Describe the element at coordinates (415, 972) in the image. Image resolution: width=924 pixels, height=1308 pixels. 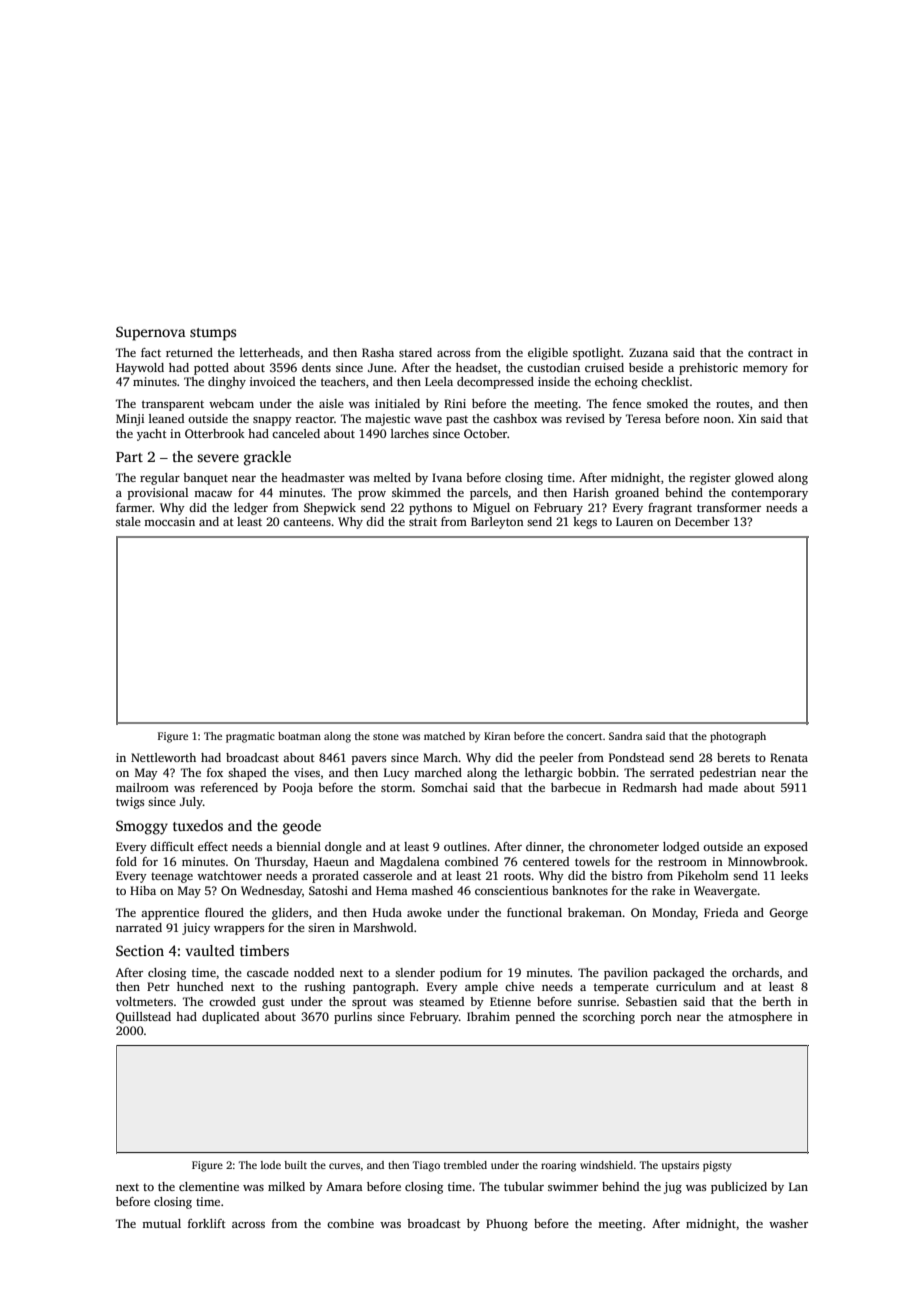
I see `slender` at that location.
